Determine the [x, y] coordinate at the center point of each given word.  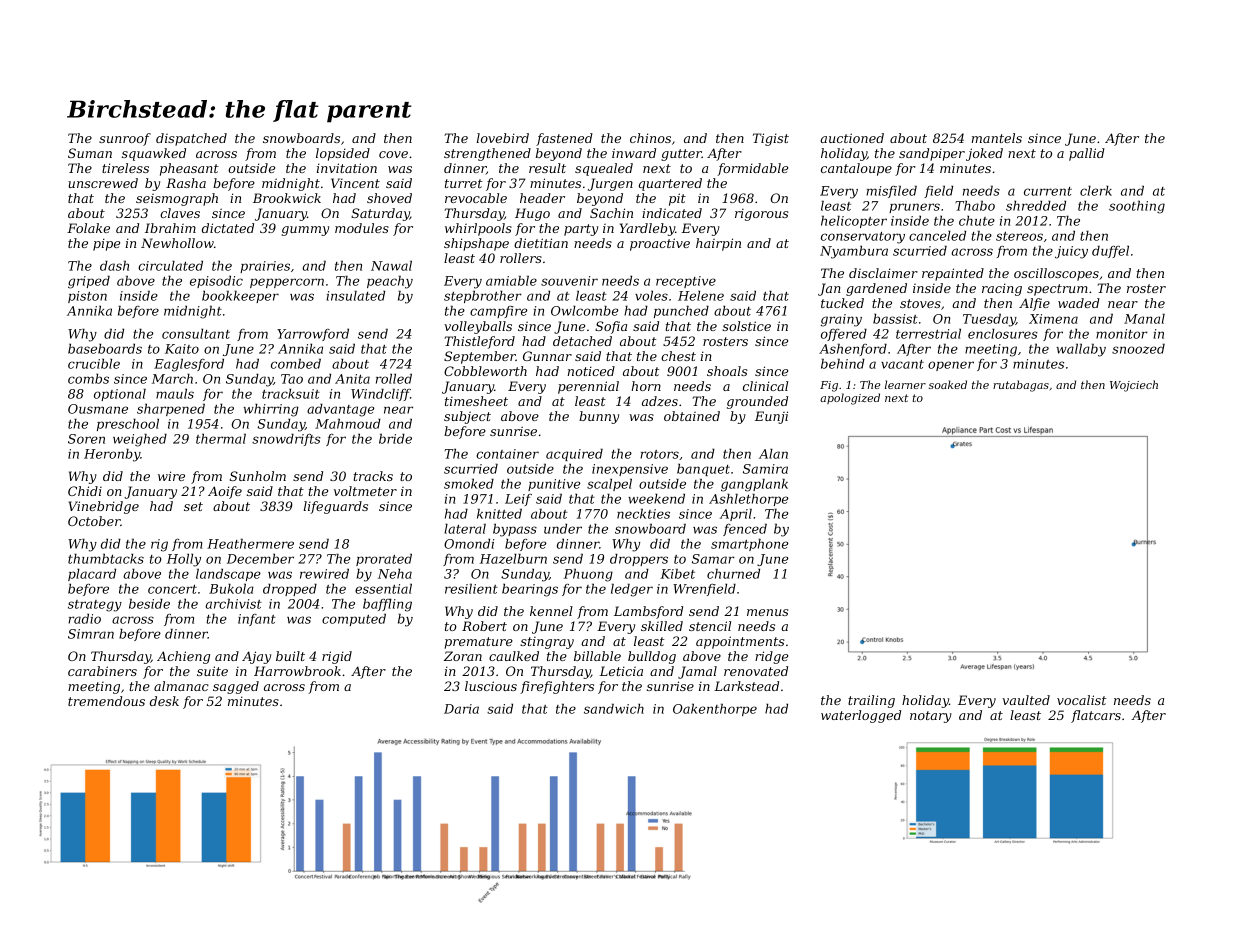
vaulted [1026, 700]
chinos [650, 138]
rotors [659, 454]
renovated [756, 671]
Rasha [186, 183]
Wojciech [1134, 386]
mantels [997, 138]
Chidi [85, 491]
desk [164, 701]
